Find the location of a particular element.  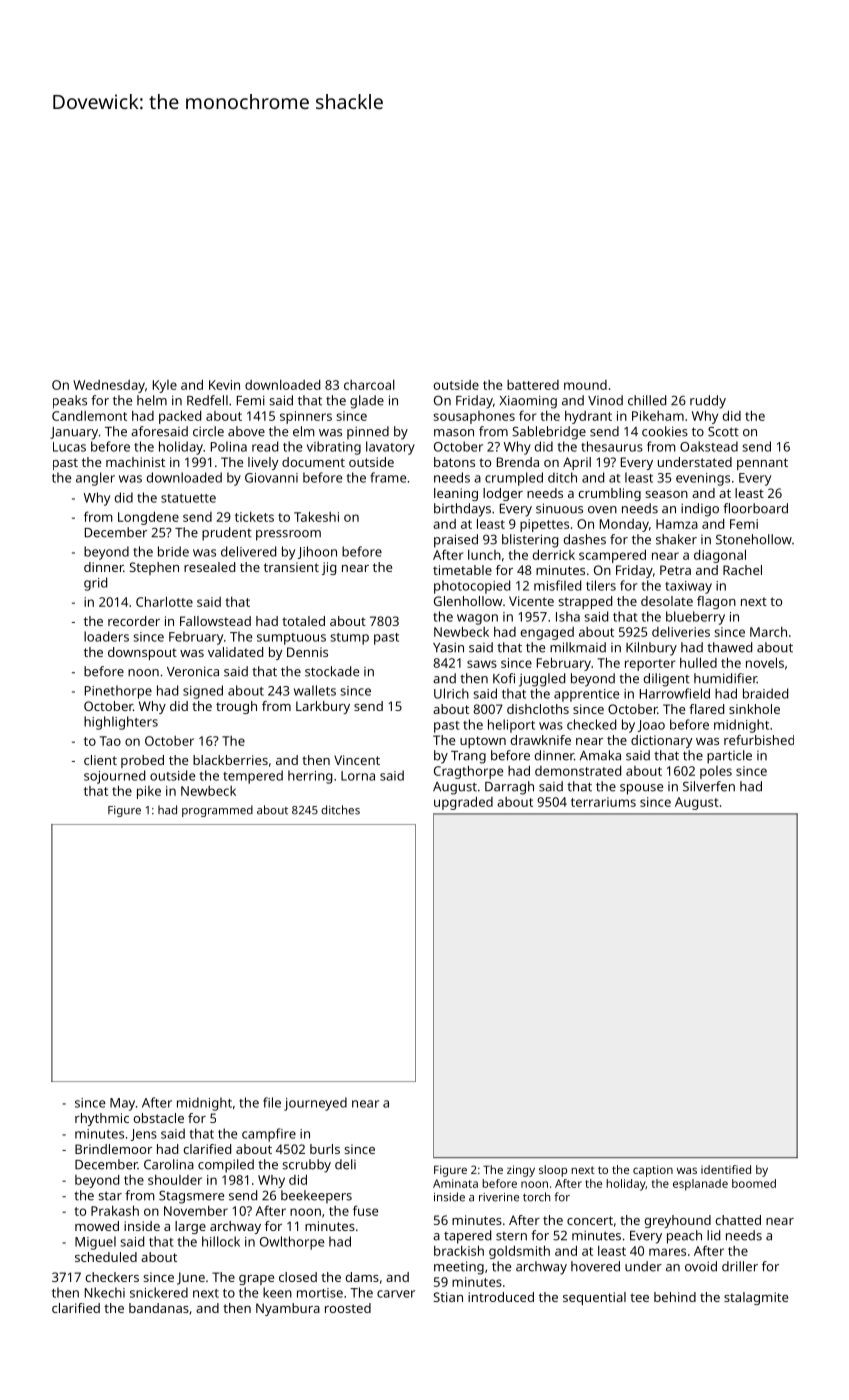

journeyed is located at coordinates (315, 1104).
